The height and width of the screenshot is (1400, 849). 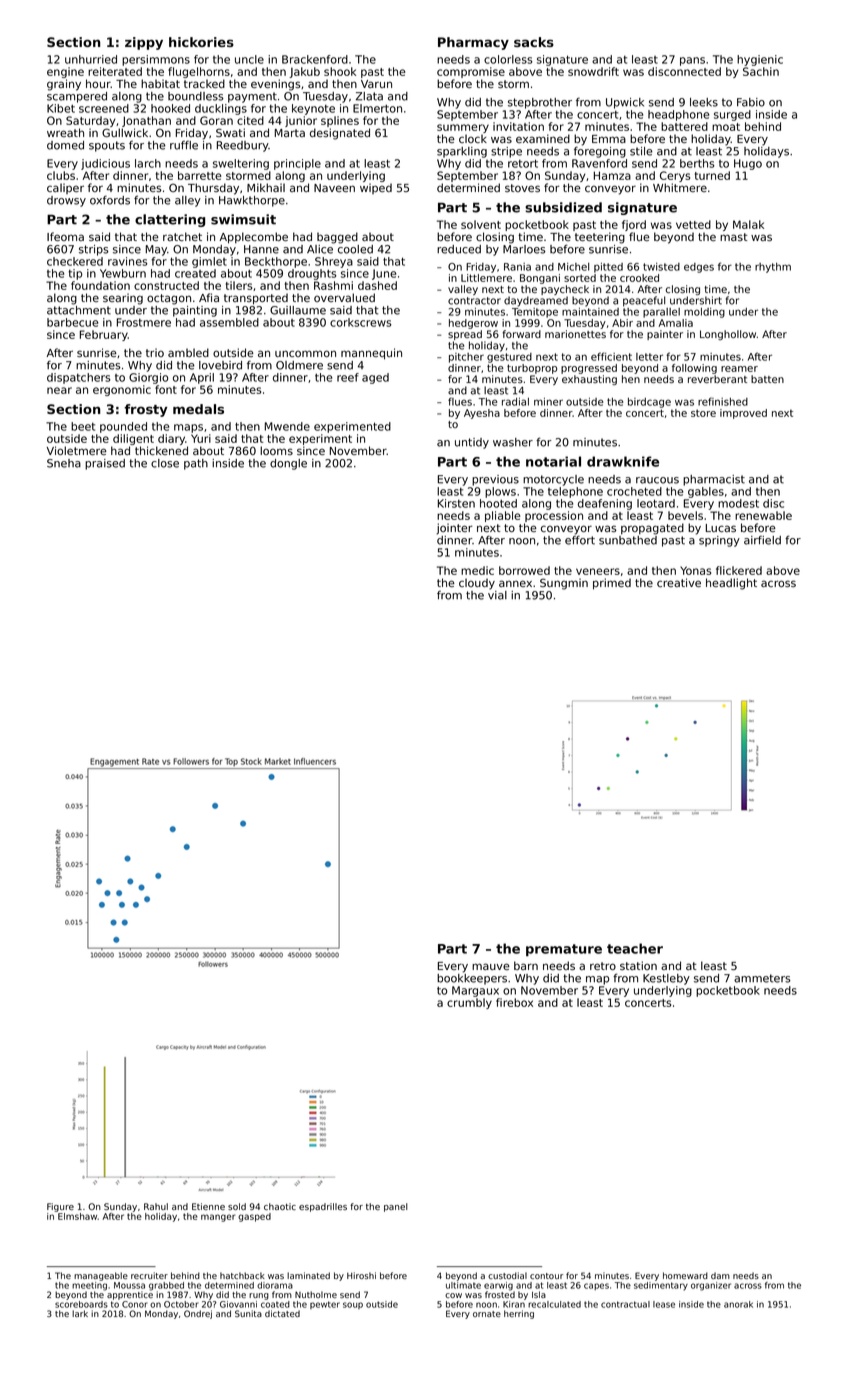 What do you see at coordinates (534, 42) in the screenshot?
I see `sacks` at bounding box center [534, 42].
